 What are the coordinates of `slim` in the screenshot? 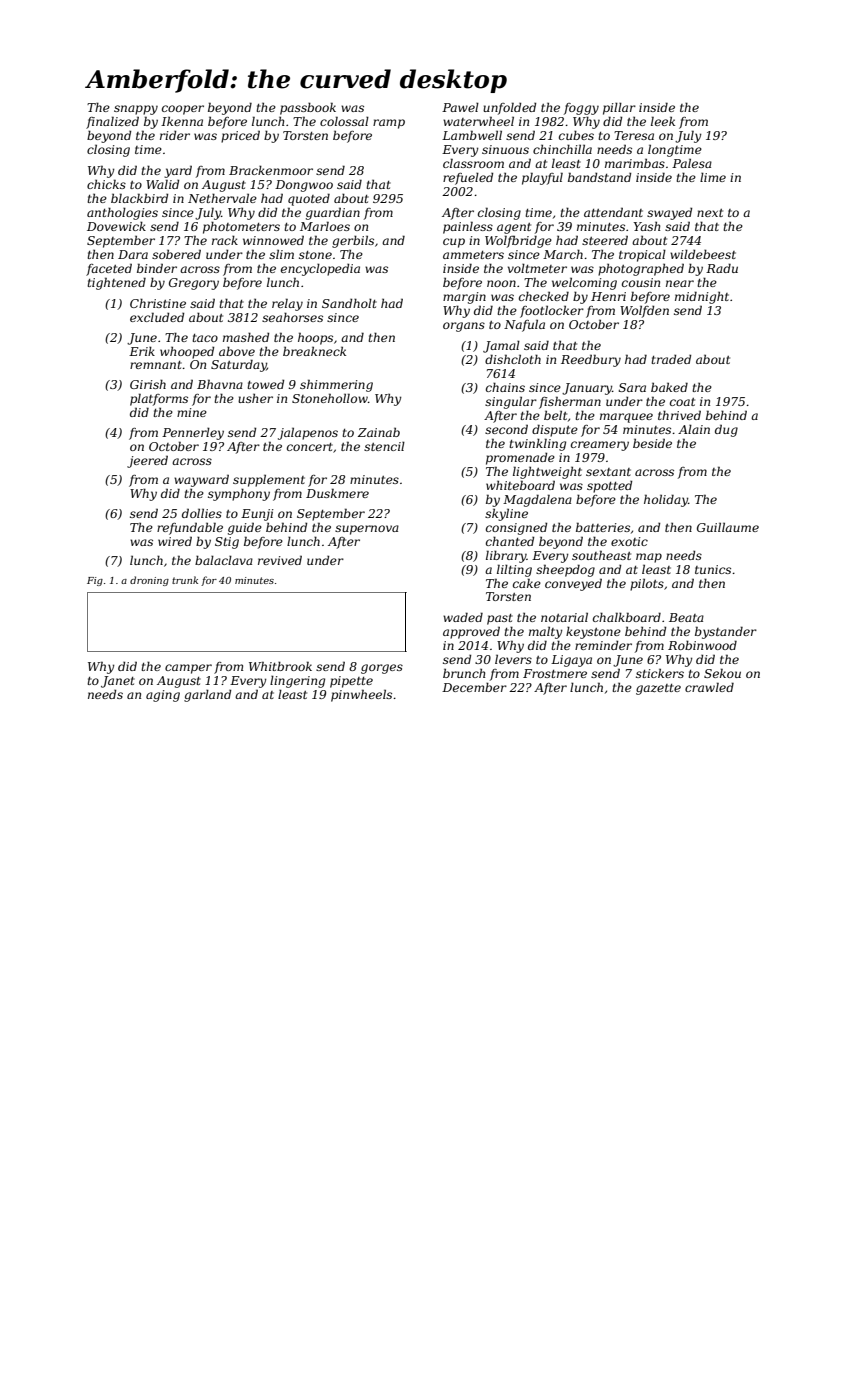 It's located at (281, 254).
